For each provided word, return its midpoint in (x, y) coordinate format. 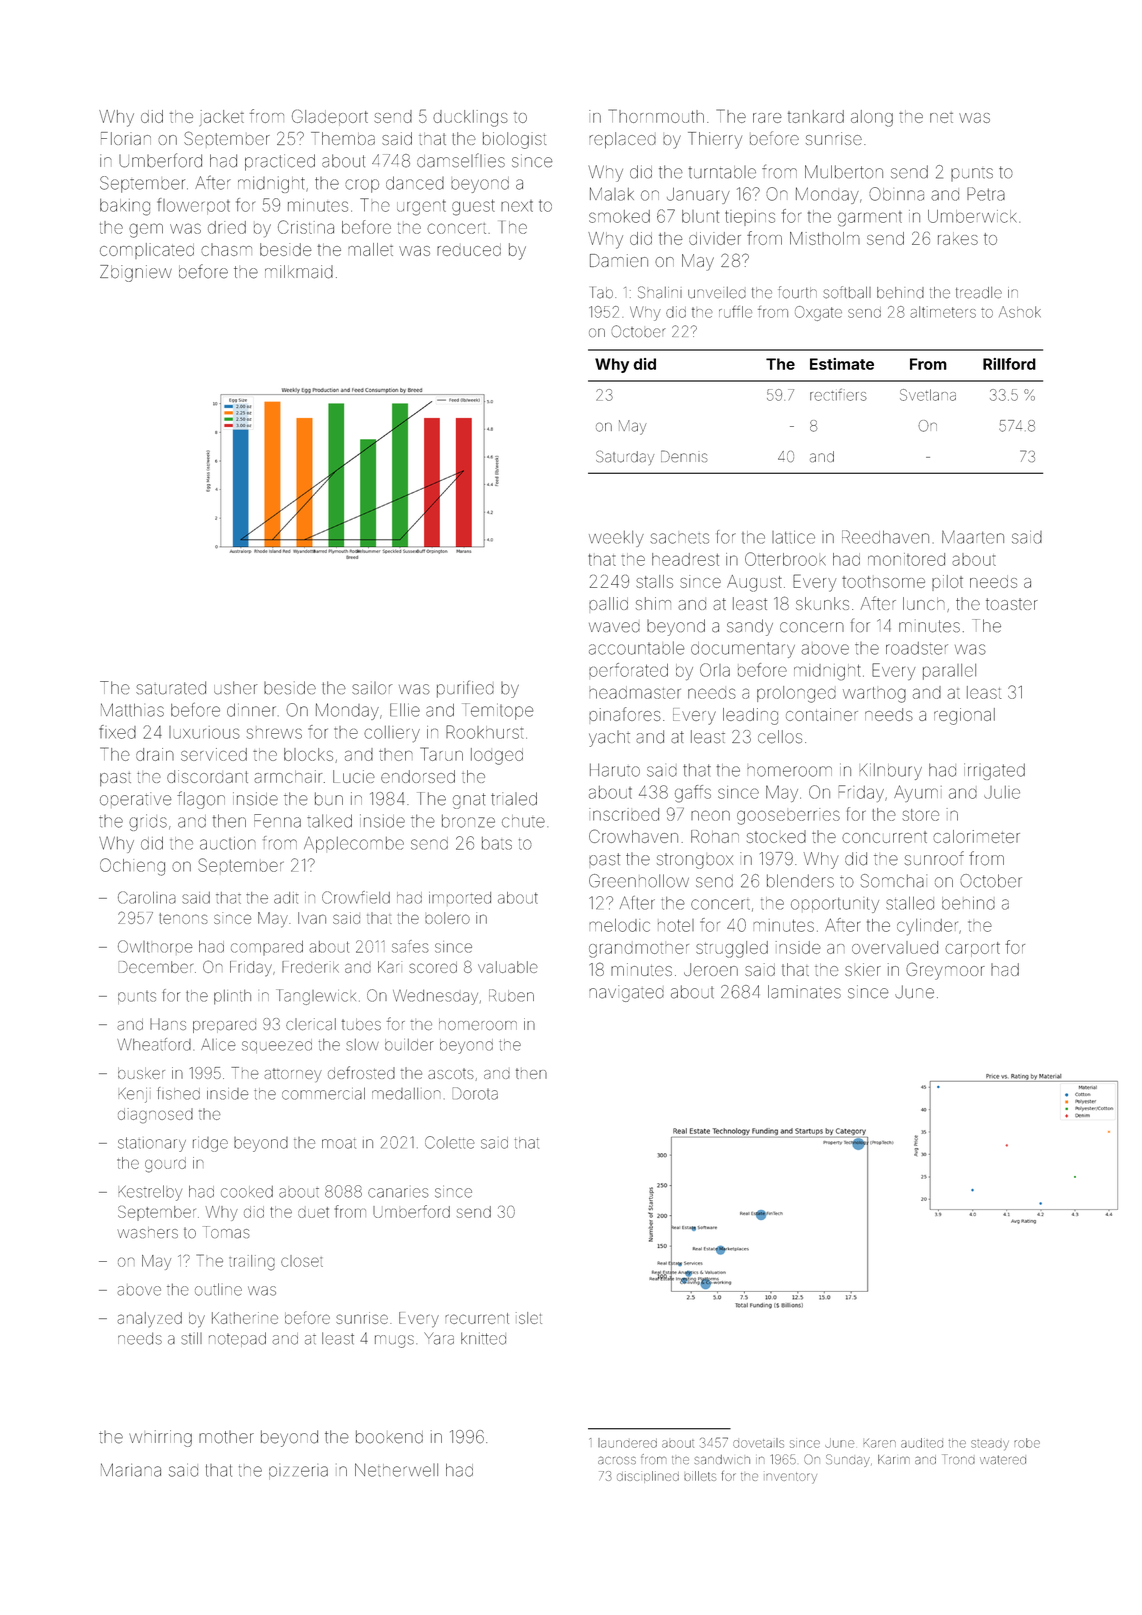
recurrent (477, 1318)
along (872, 118)
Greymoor (945, 971)
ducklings (470, 118)
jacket (222, 118)
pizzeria (298, 1471)
